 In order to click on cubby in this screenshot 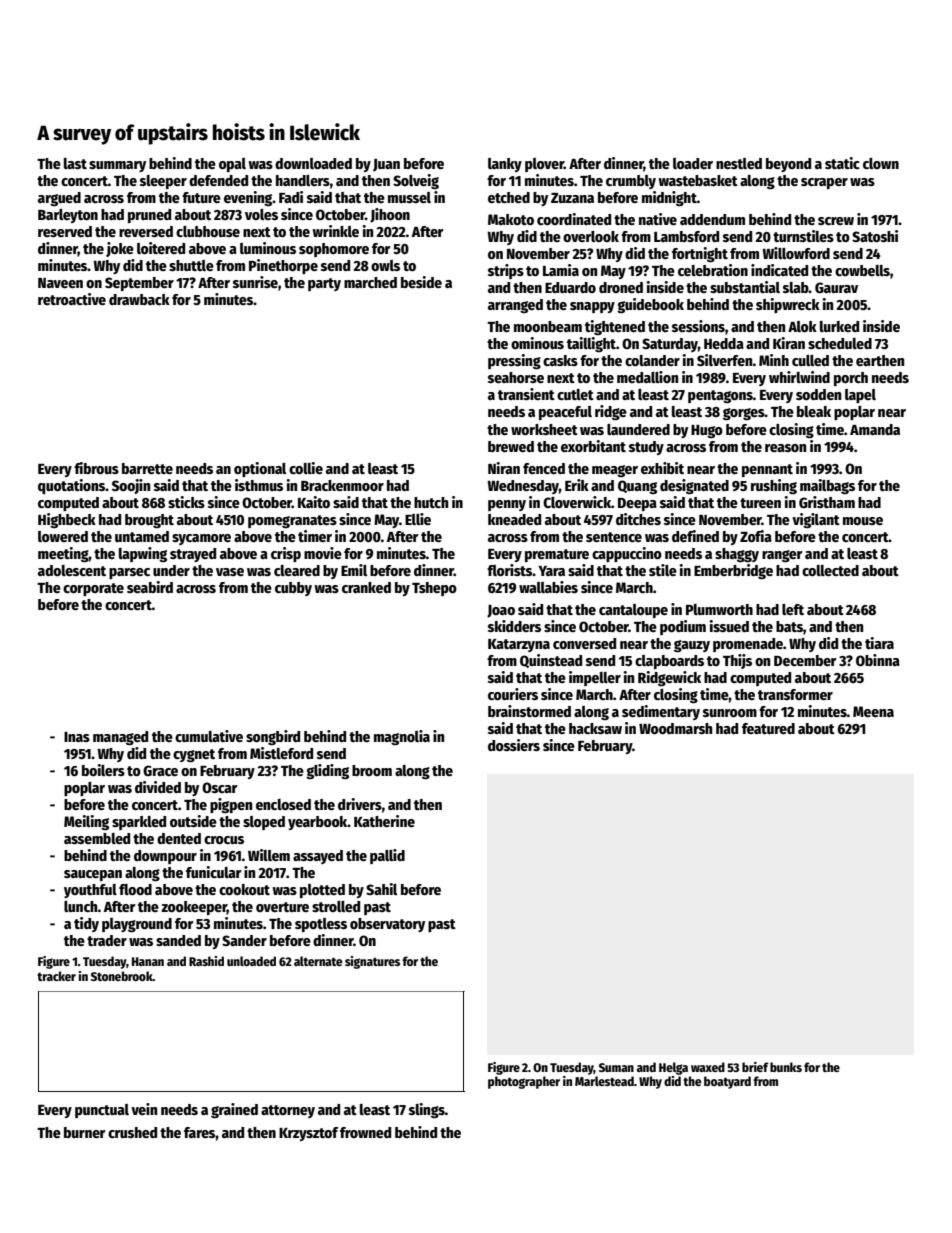, I will do `click(293, 589)`.
